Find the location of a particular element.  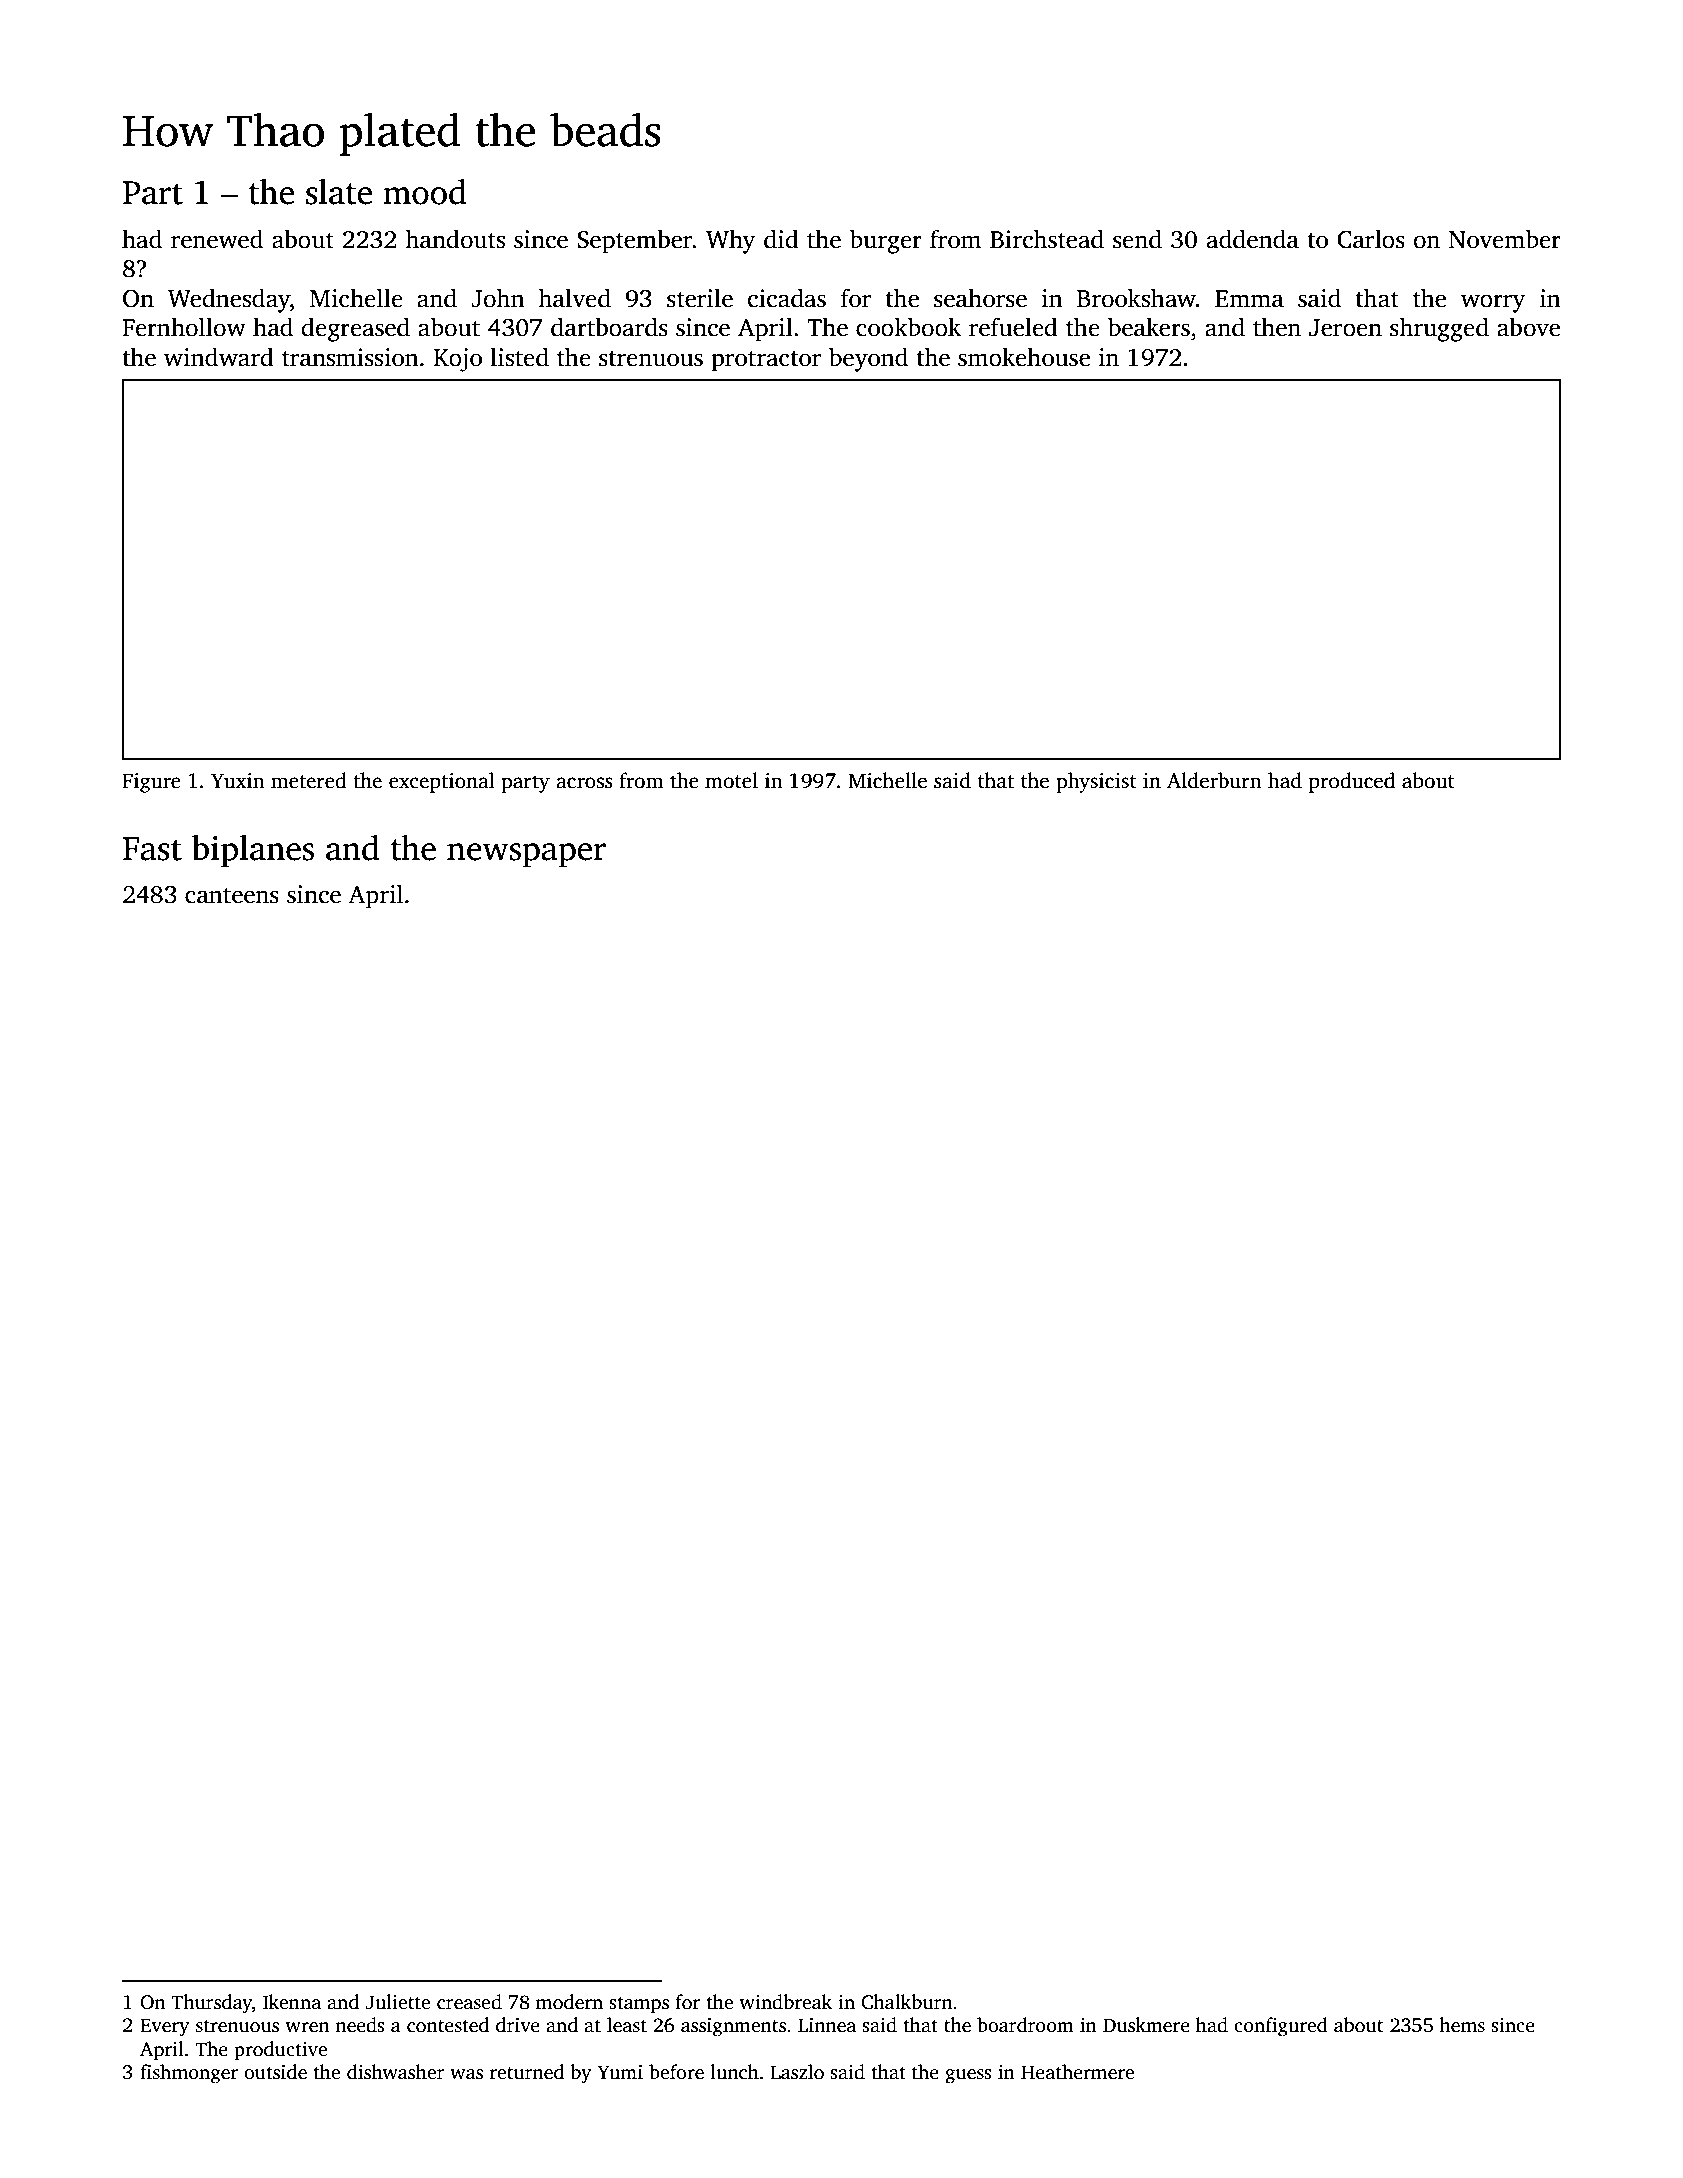

smokehouse is located at coordinates (1024, 357).
